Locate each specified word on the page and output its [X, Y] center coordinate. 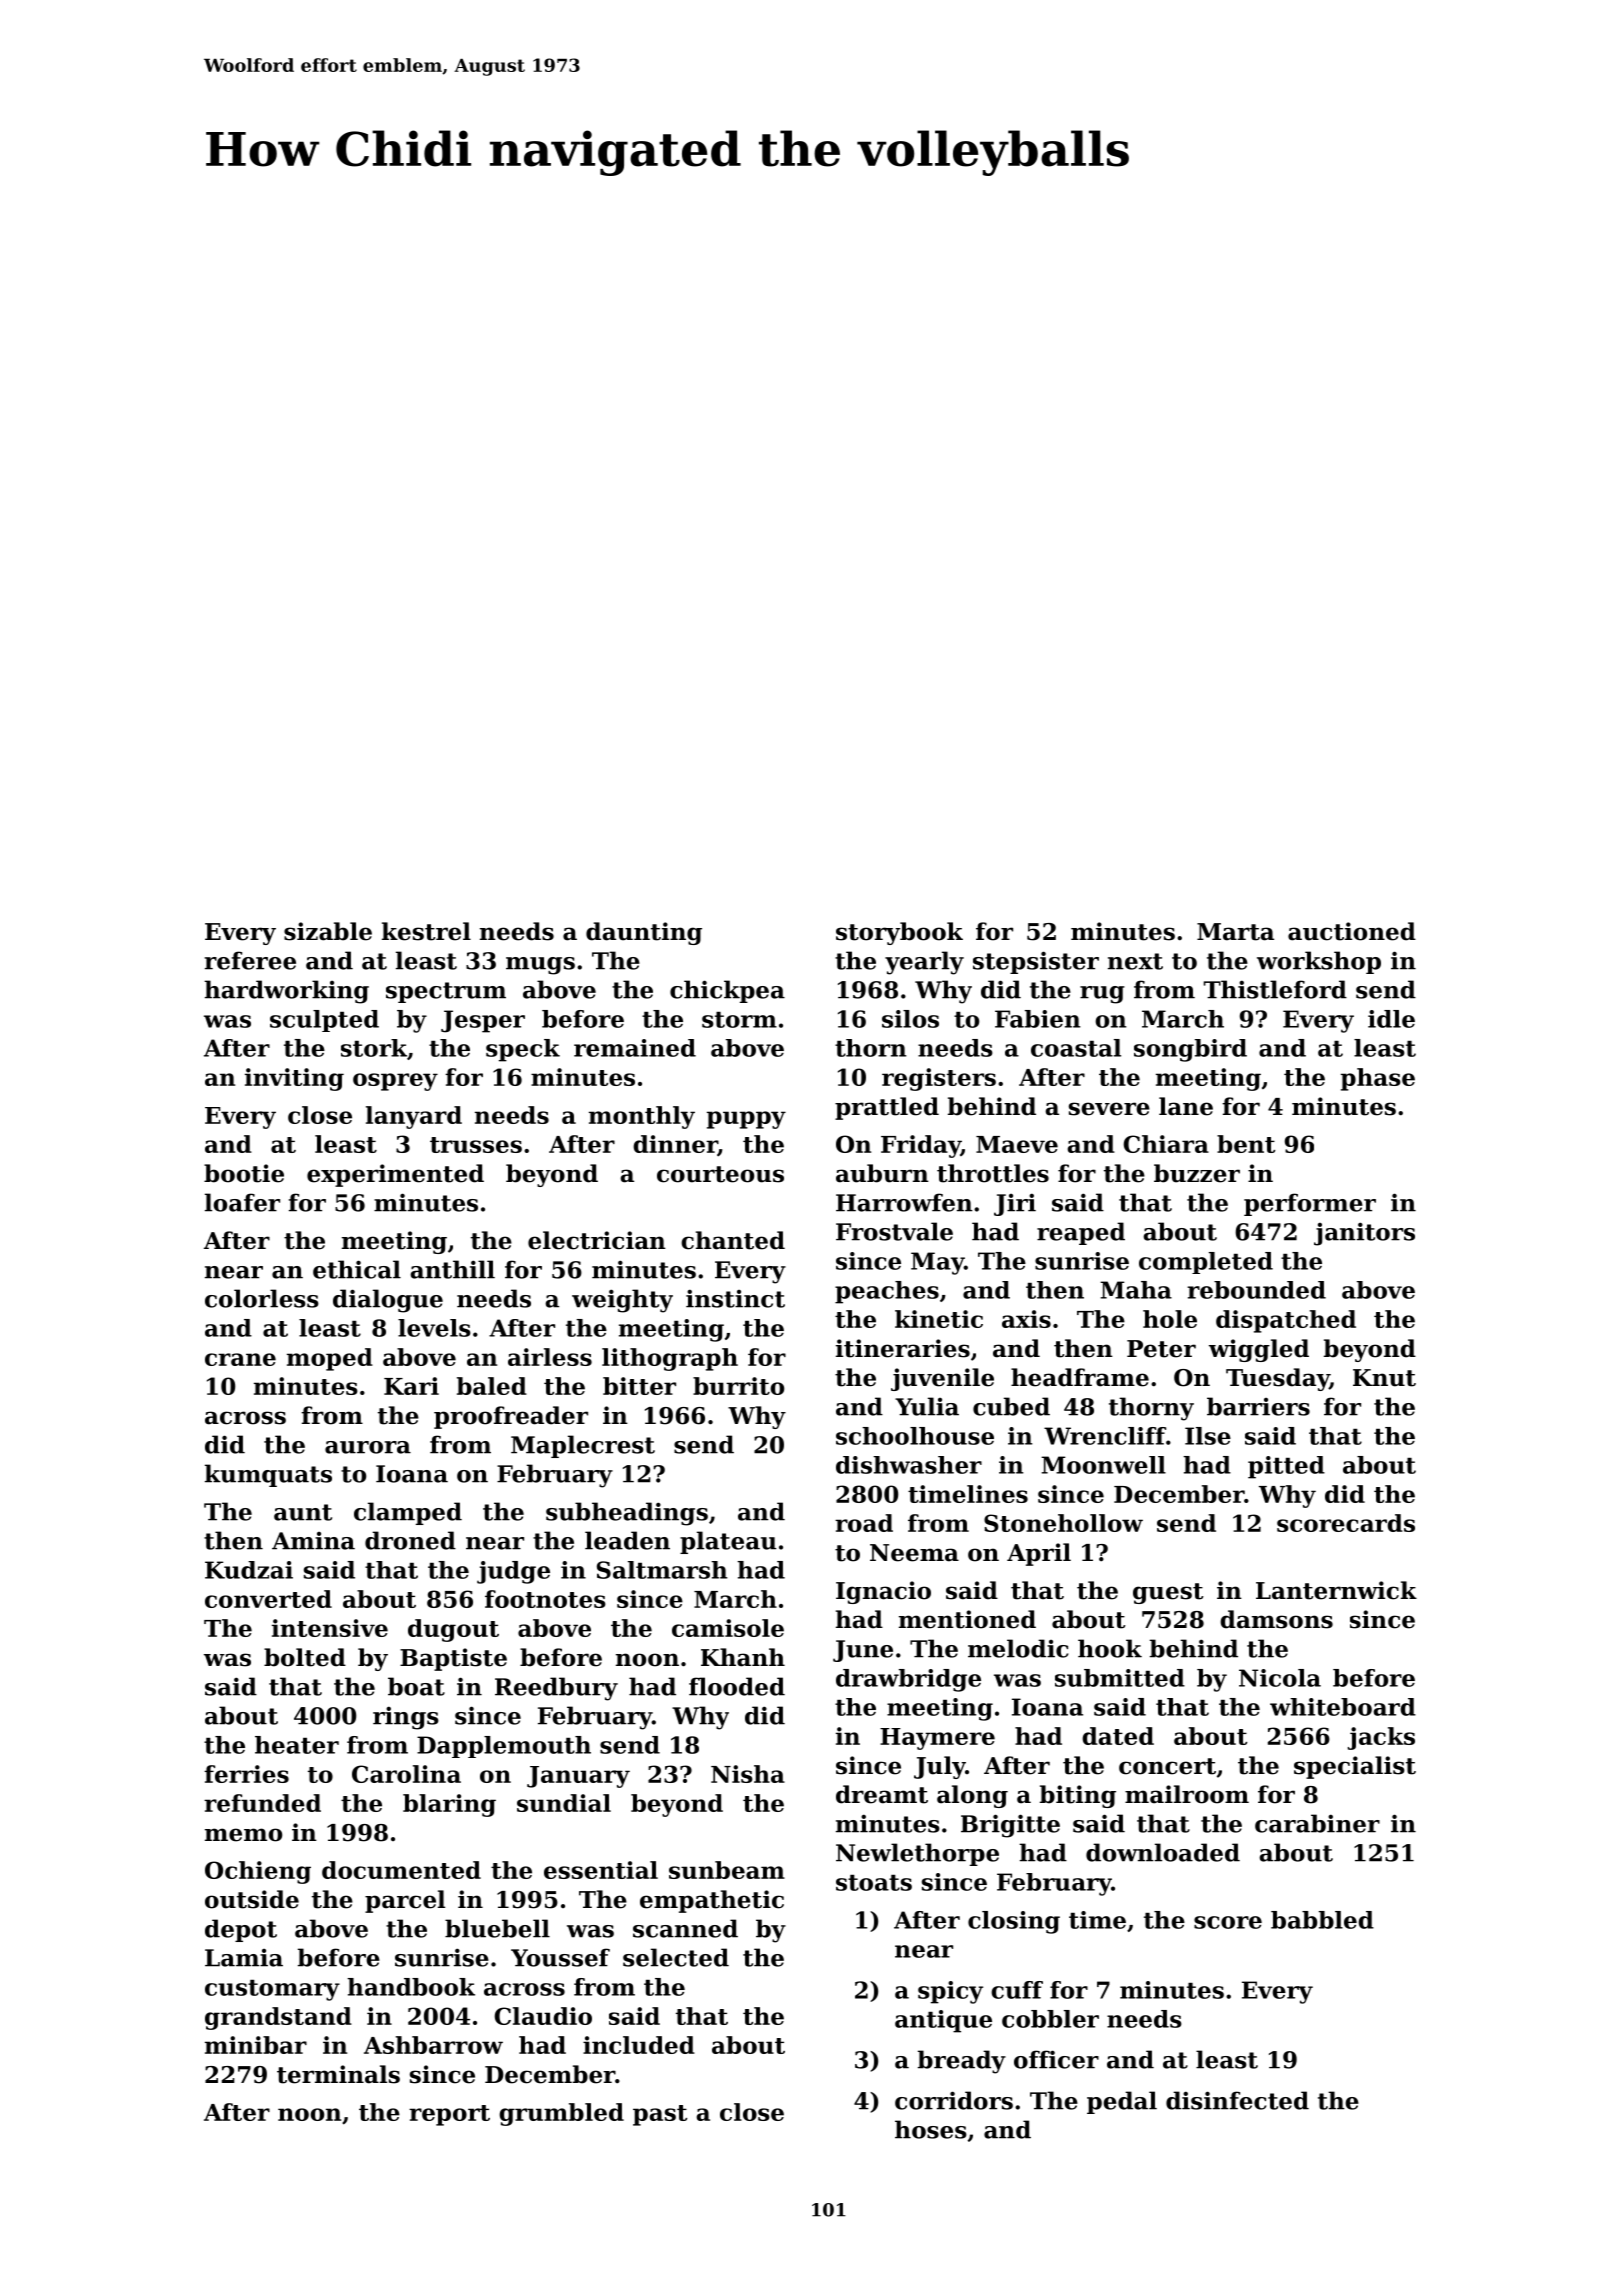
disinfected [1237, 2100]
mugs [540, 966]
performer [1310, 1204]
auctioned [1352, 931]
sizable [328, 931]
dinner [675, 1145]
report [449, 2115]
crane [240, 1359]
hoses [931, 2129]
